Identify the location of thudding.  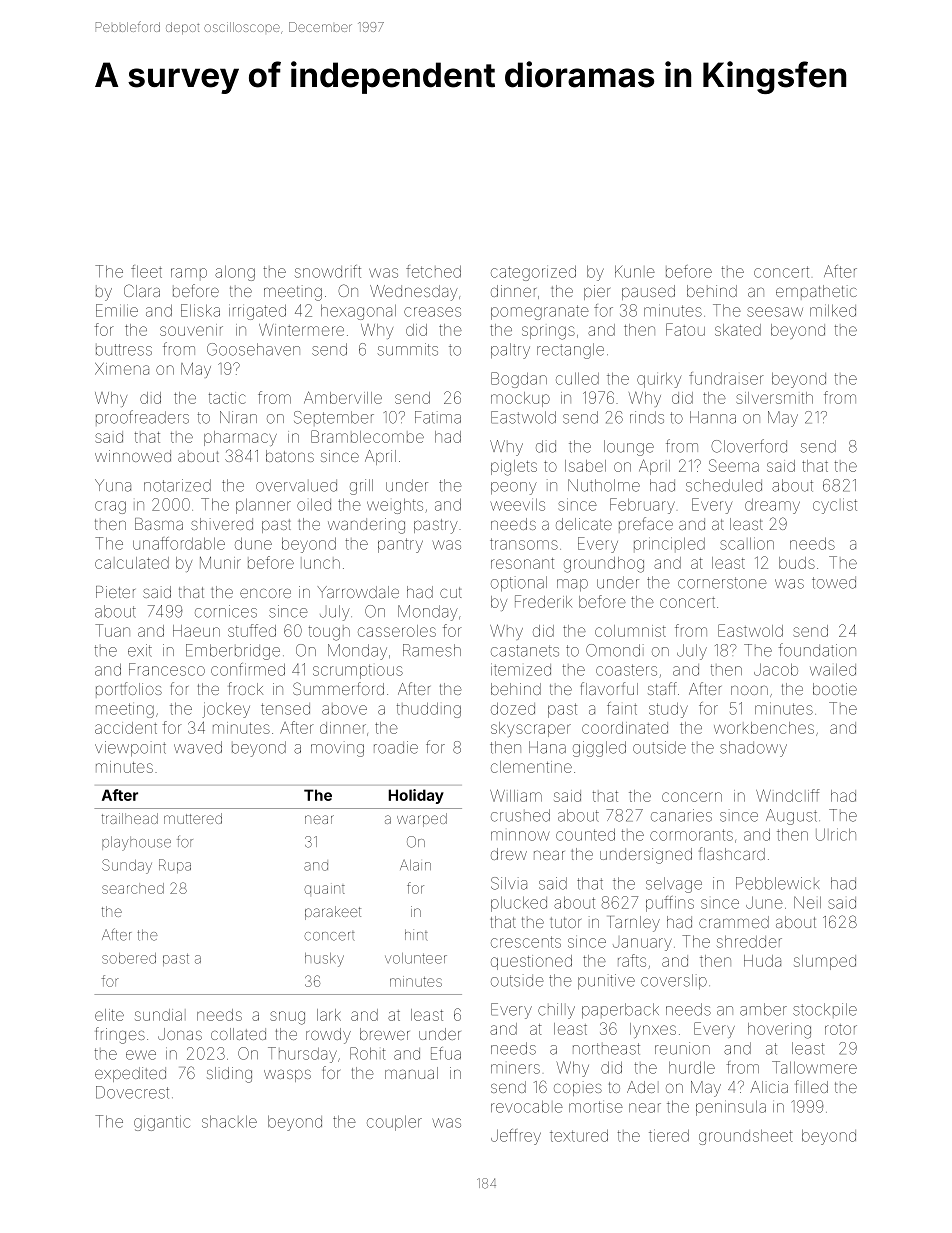
(428, 710).
